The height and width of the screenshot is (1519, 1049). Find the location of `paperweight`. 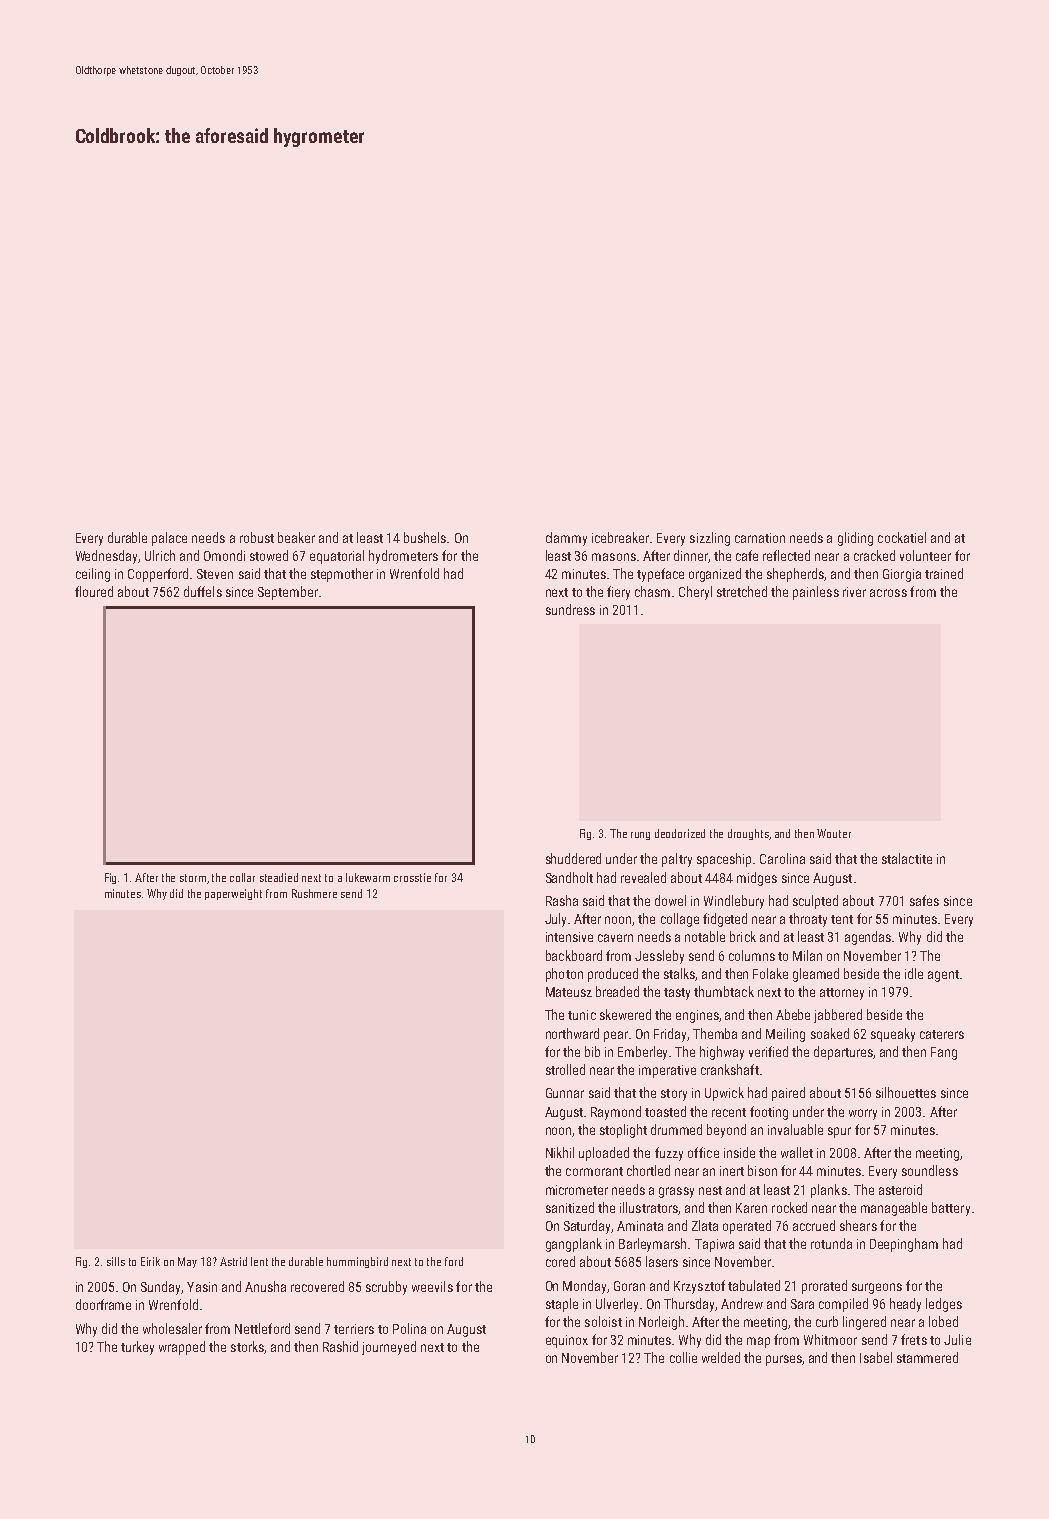

paperweight is located at coordinates (233, 894).
